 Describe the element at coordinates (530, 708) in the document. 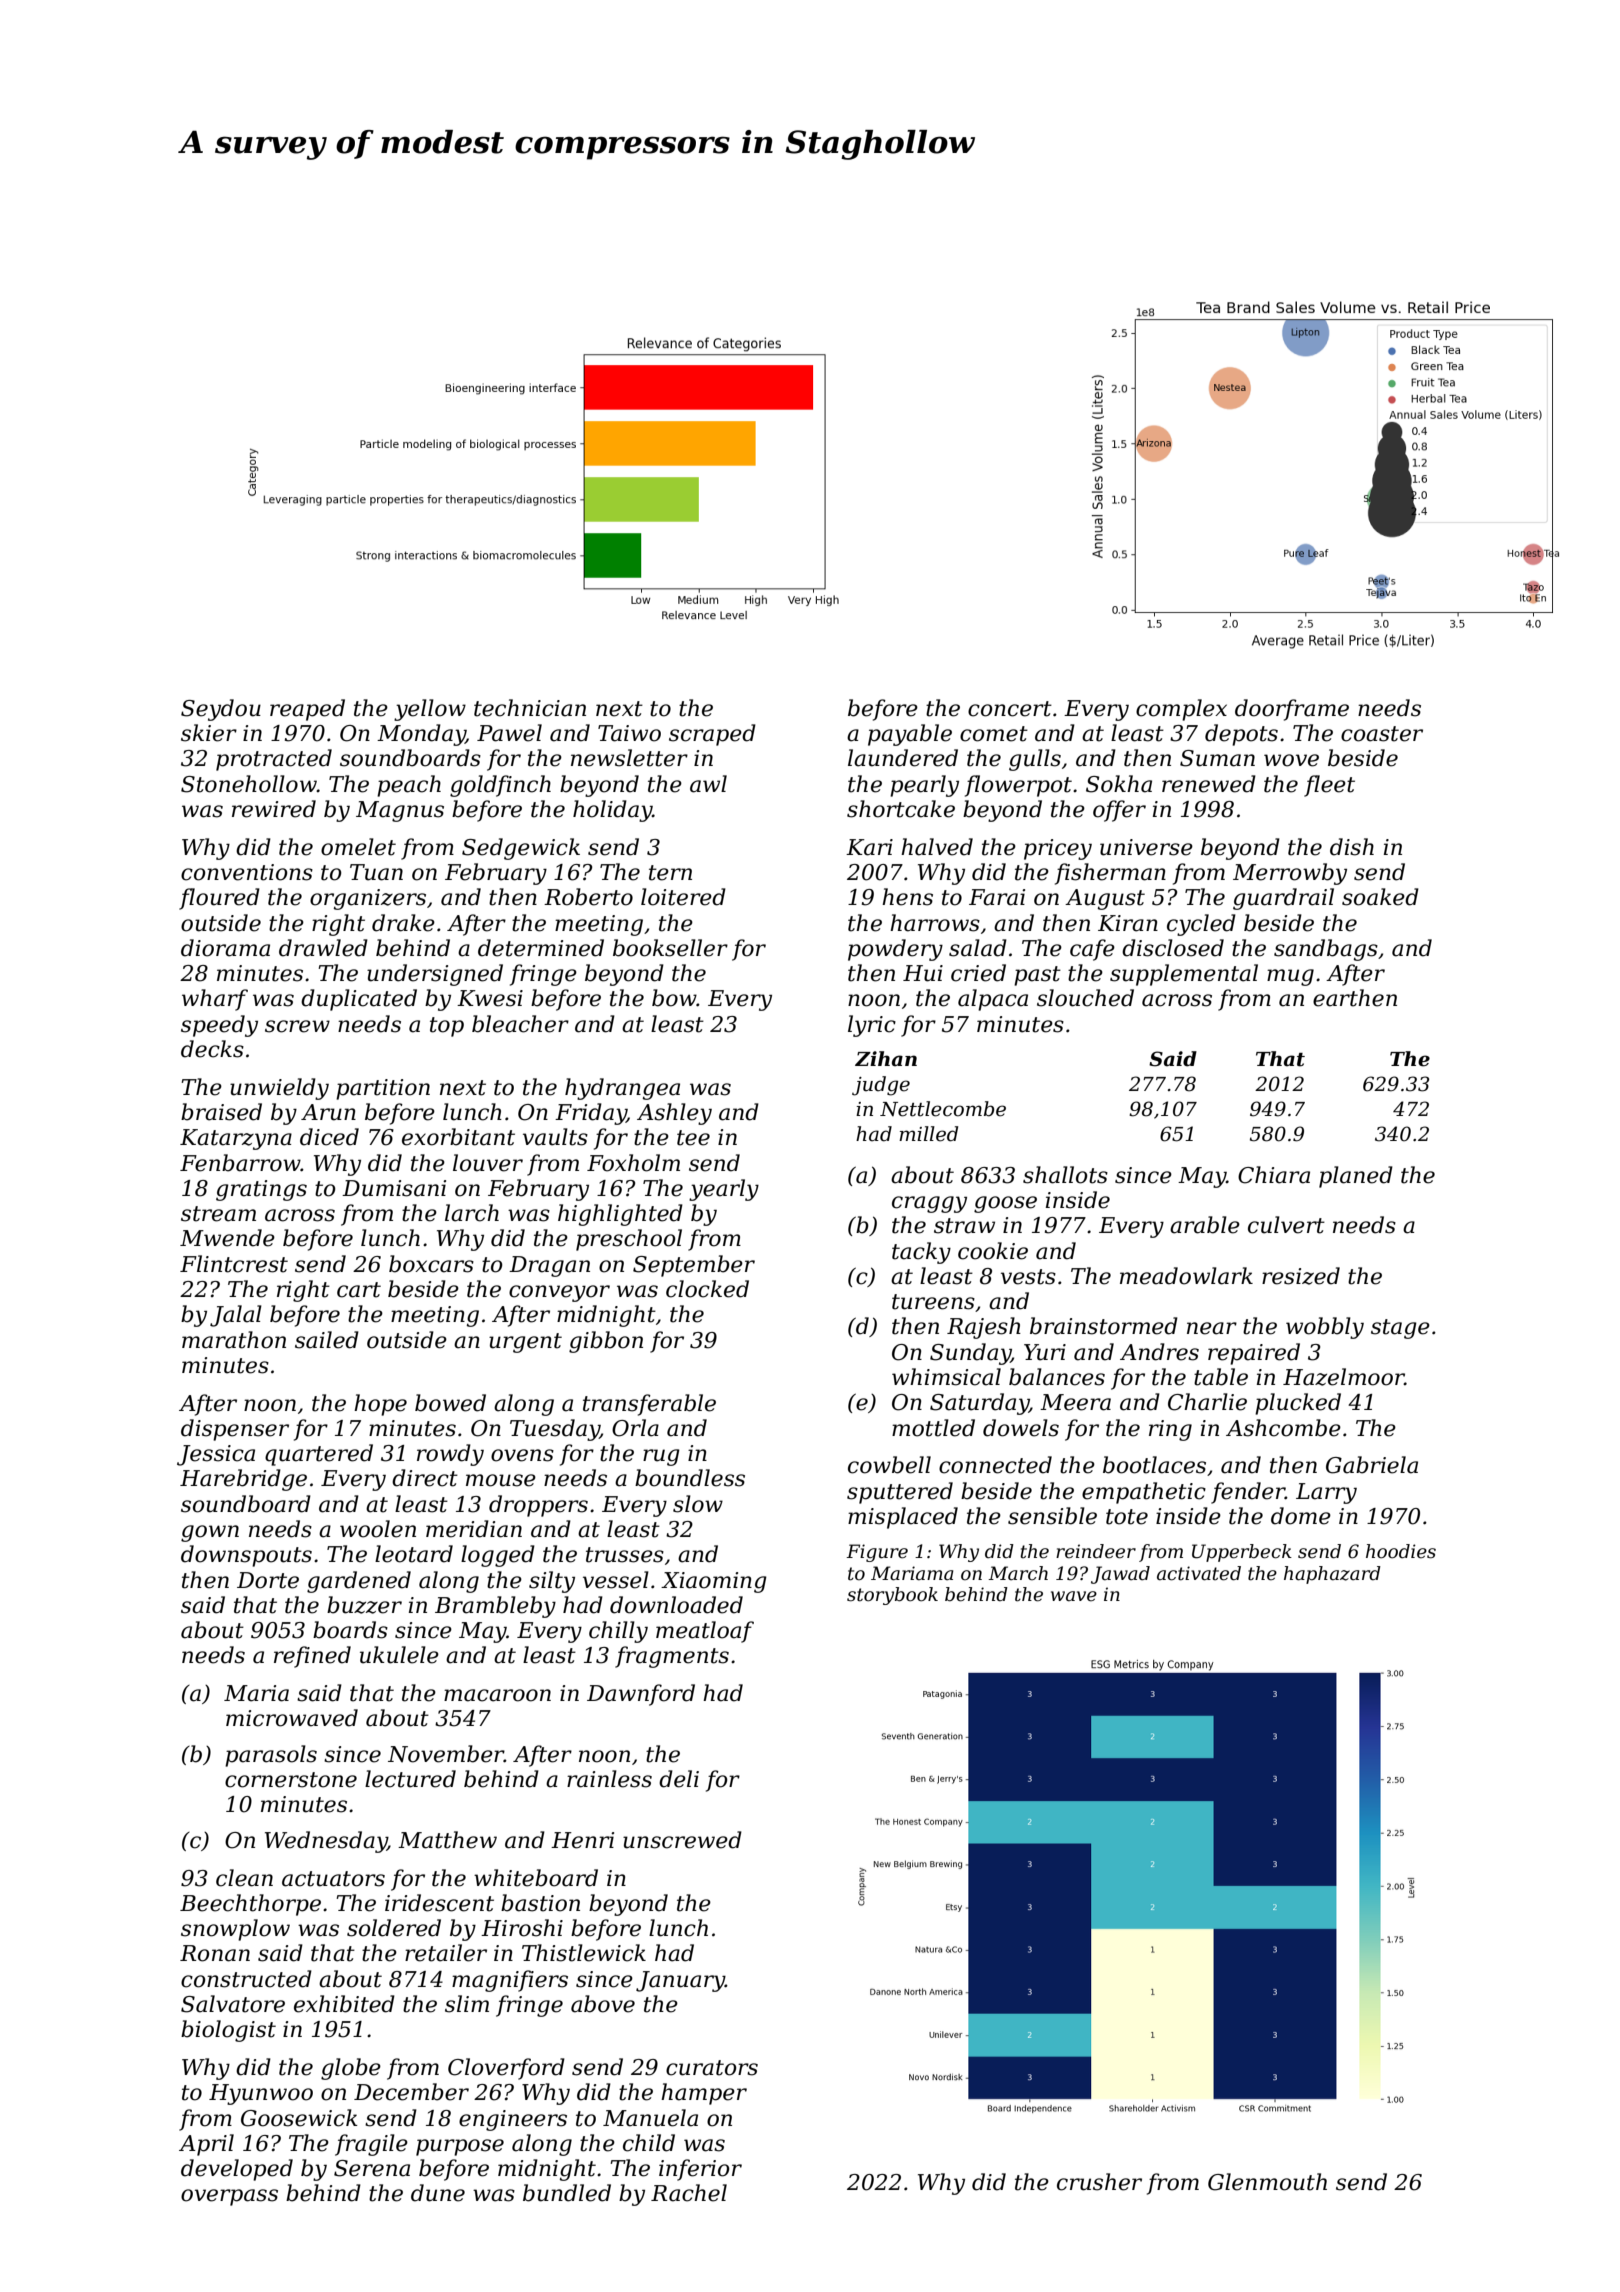

I see `technician` at that location.
